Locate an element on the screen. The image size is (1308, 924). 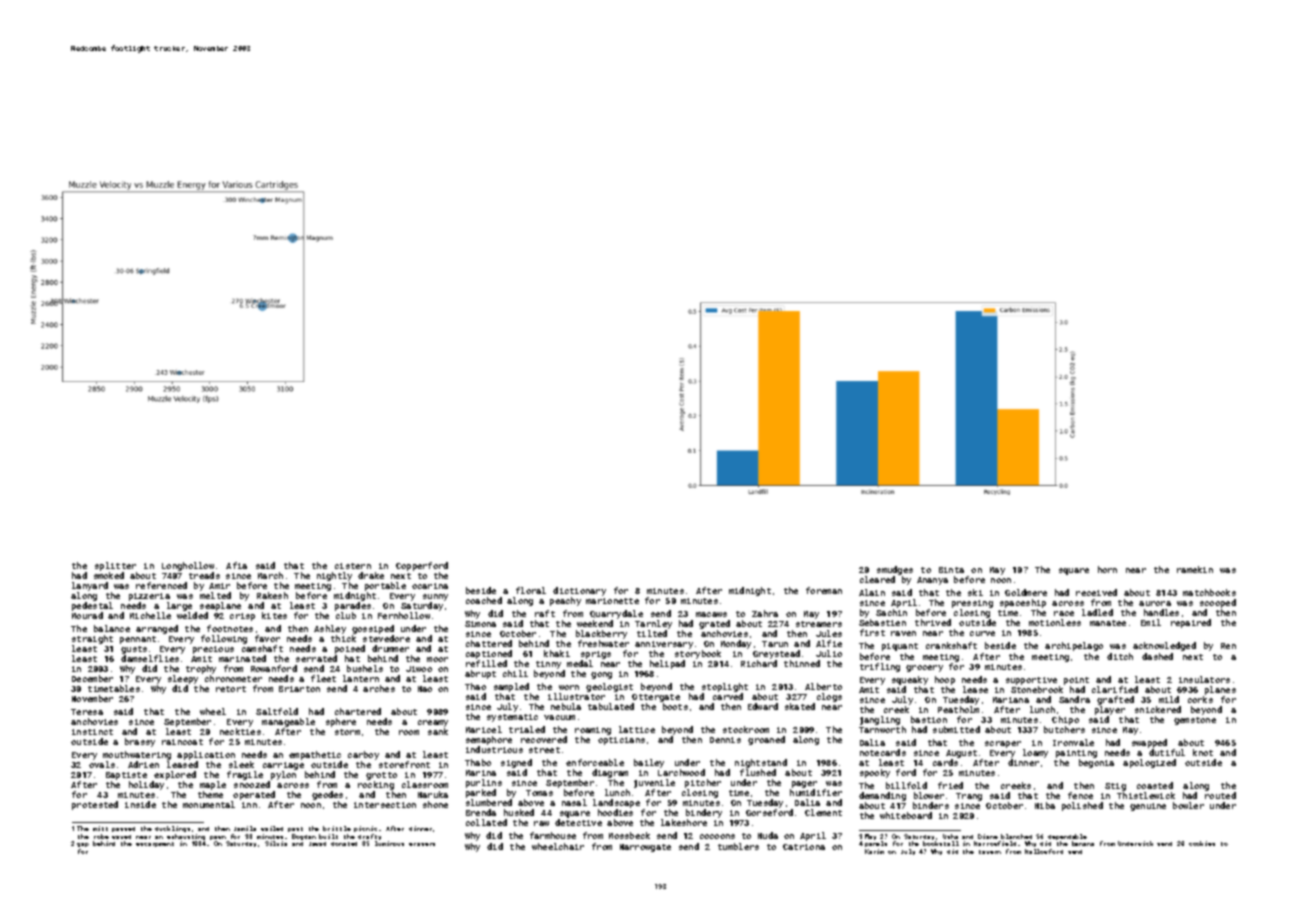
referenced is located at coordinates (161, 585).
